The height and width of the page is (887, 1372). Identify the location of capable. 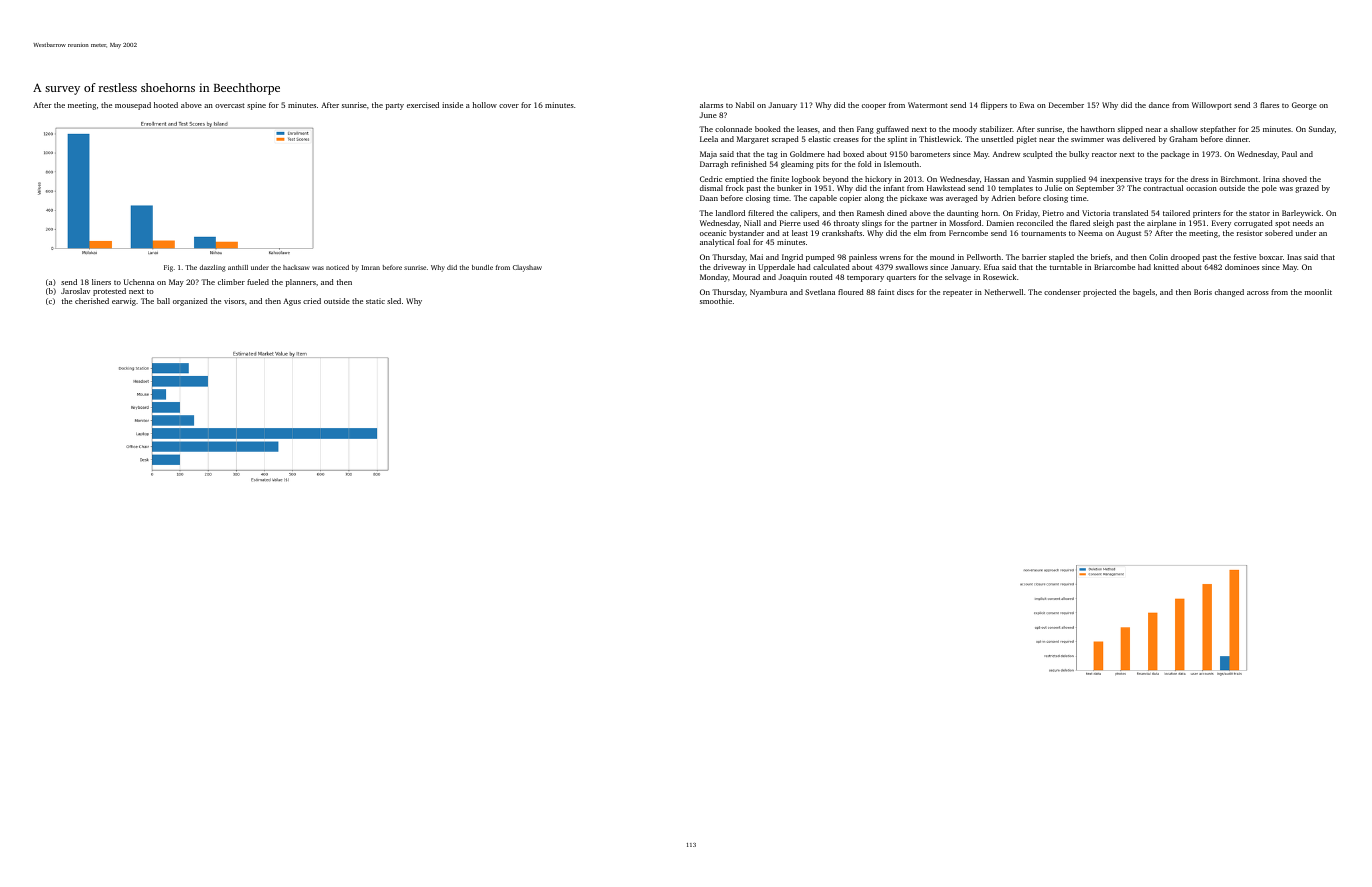
(823, 199).
